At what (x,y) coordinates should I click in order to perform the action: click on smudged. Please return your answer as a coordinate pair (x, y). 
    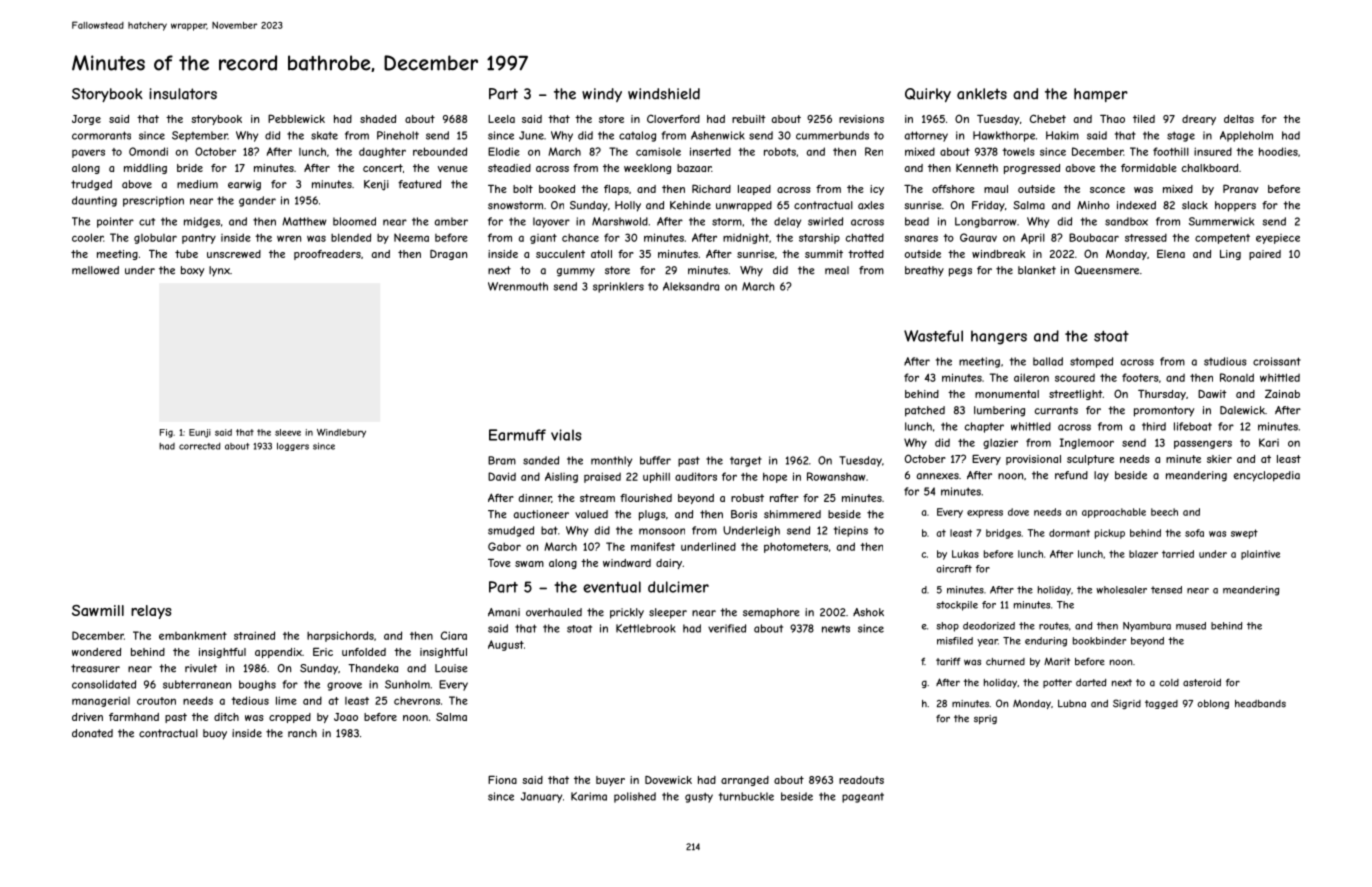
    Looking at the image, I should click on (511, 531).
